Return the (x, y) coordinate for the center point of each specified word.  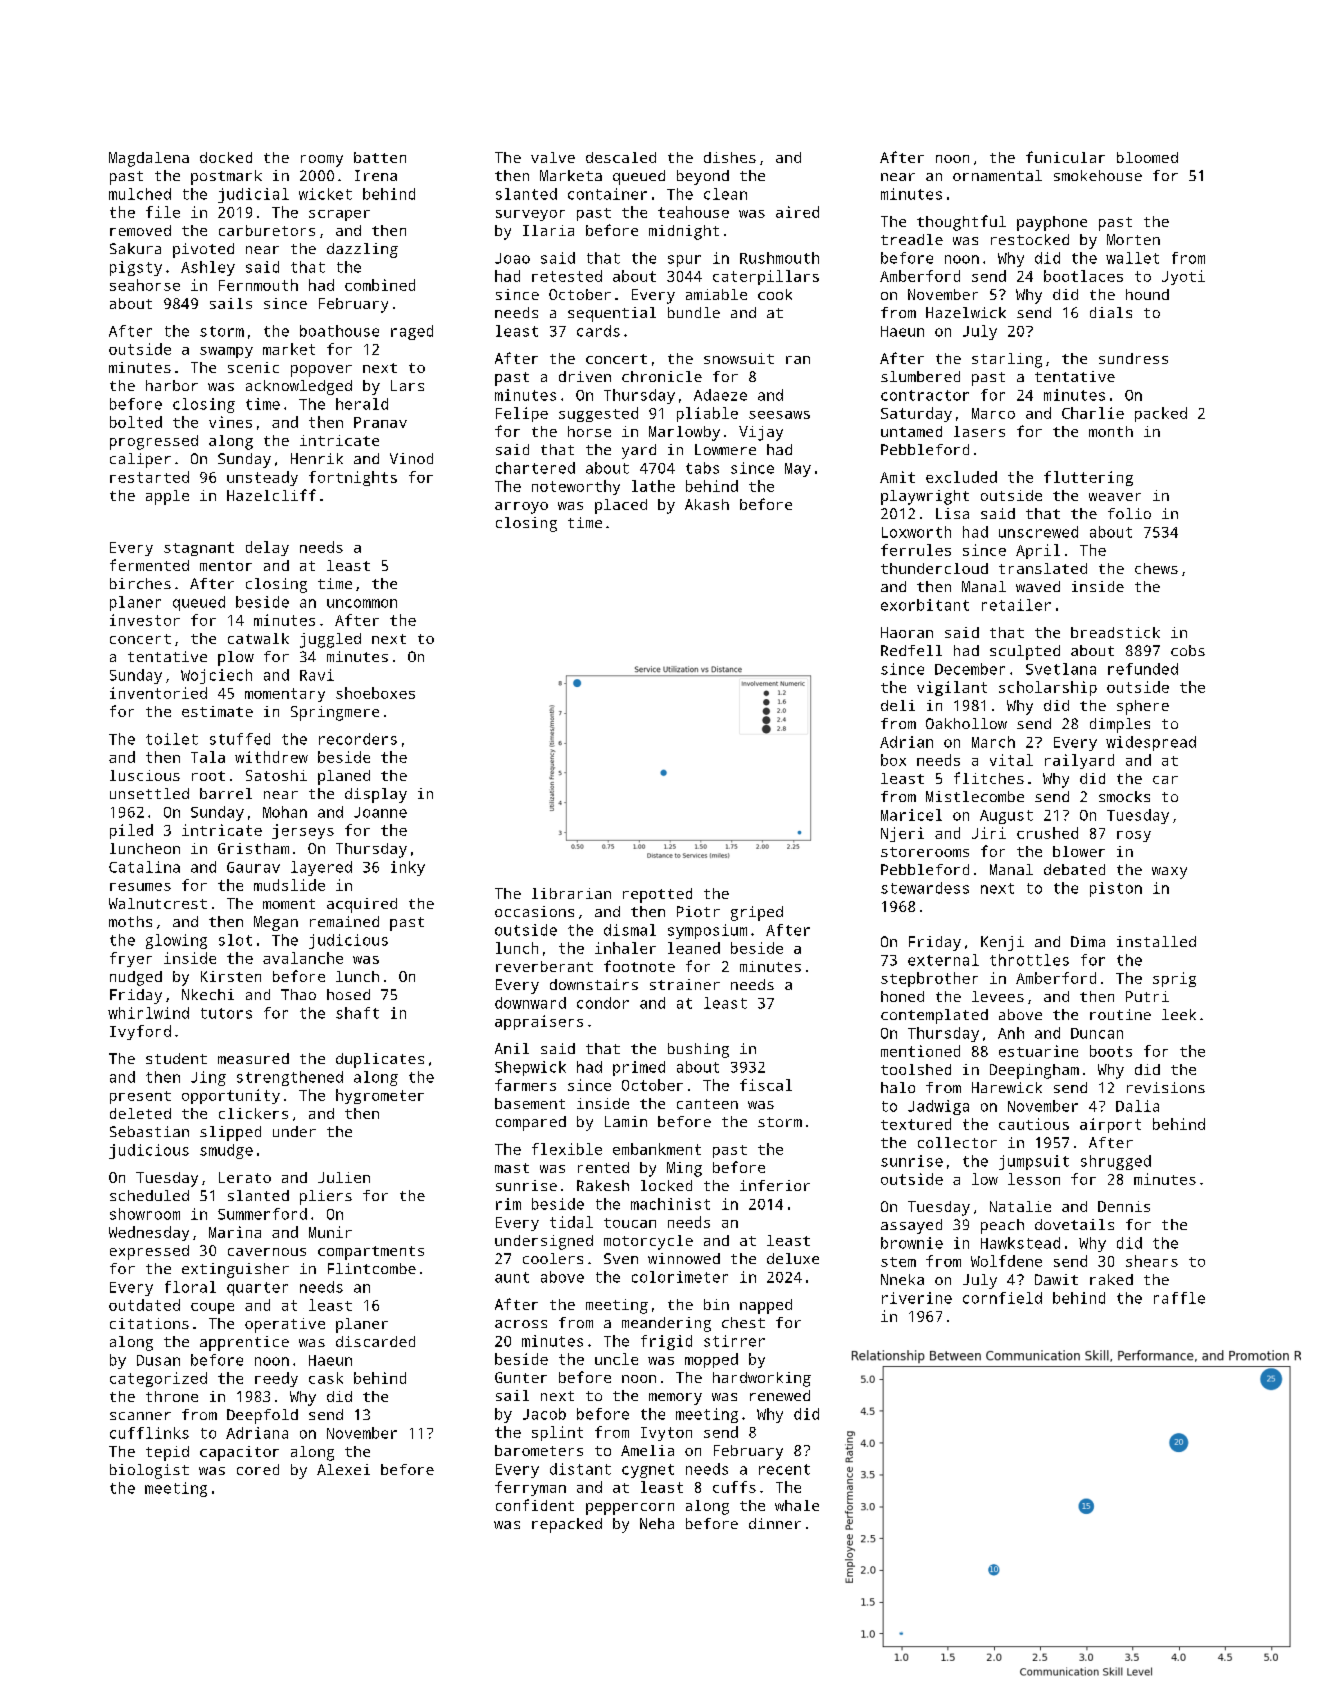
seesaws (779, 415)
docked (226, 157)
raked (1111, 1279)
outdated (144, 1305)
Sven (621, 1258)
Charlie (1093, 413)
